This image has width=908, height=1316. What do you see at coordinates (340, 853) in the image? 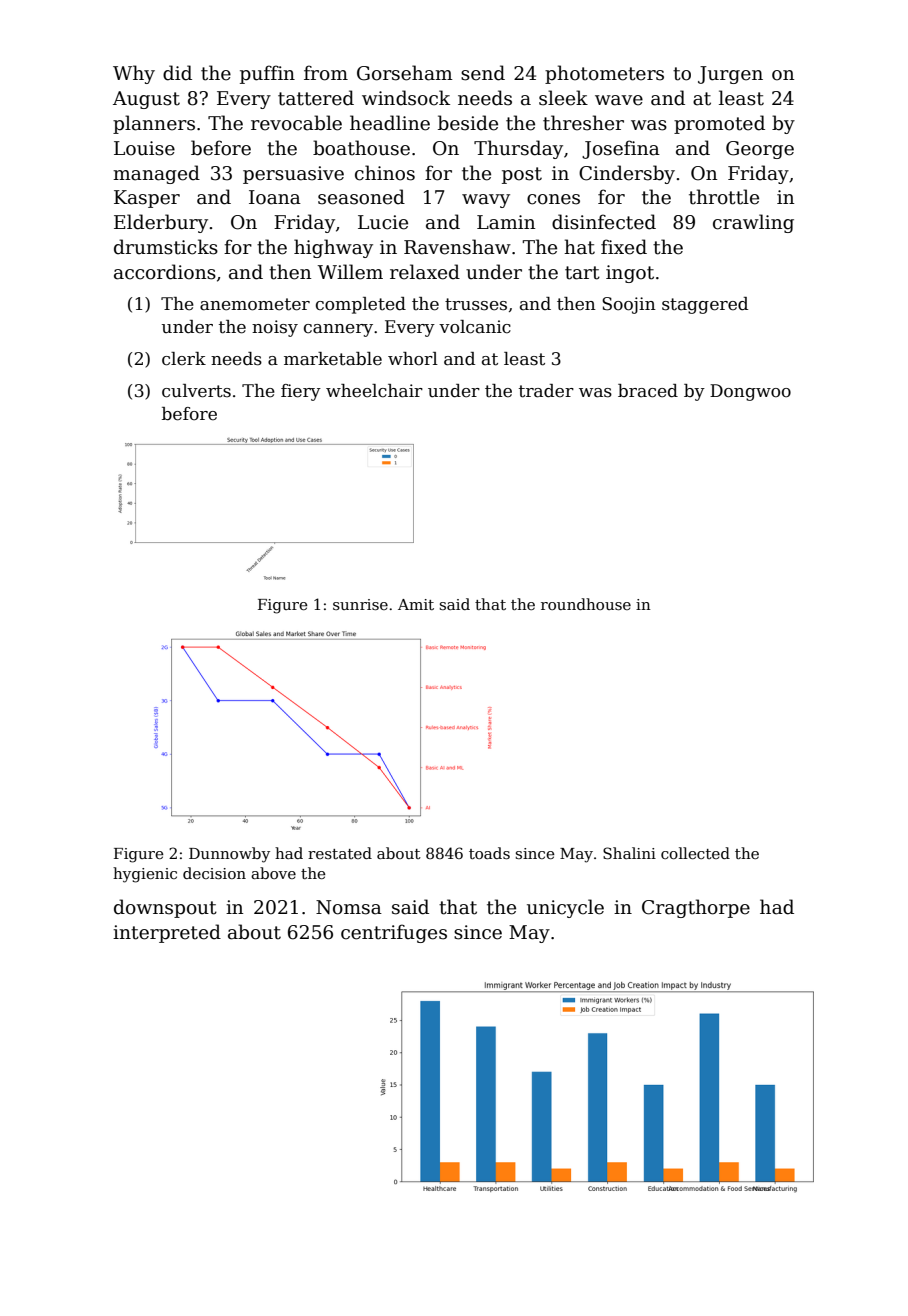
I see `restated` at bounding box center [340, 853].
